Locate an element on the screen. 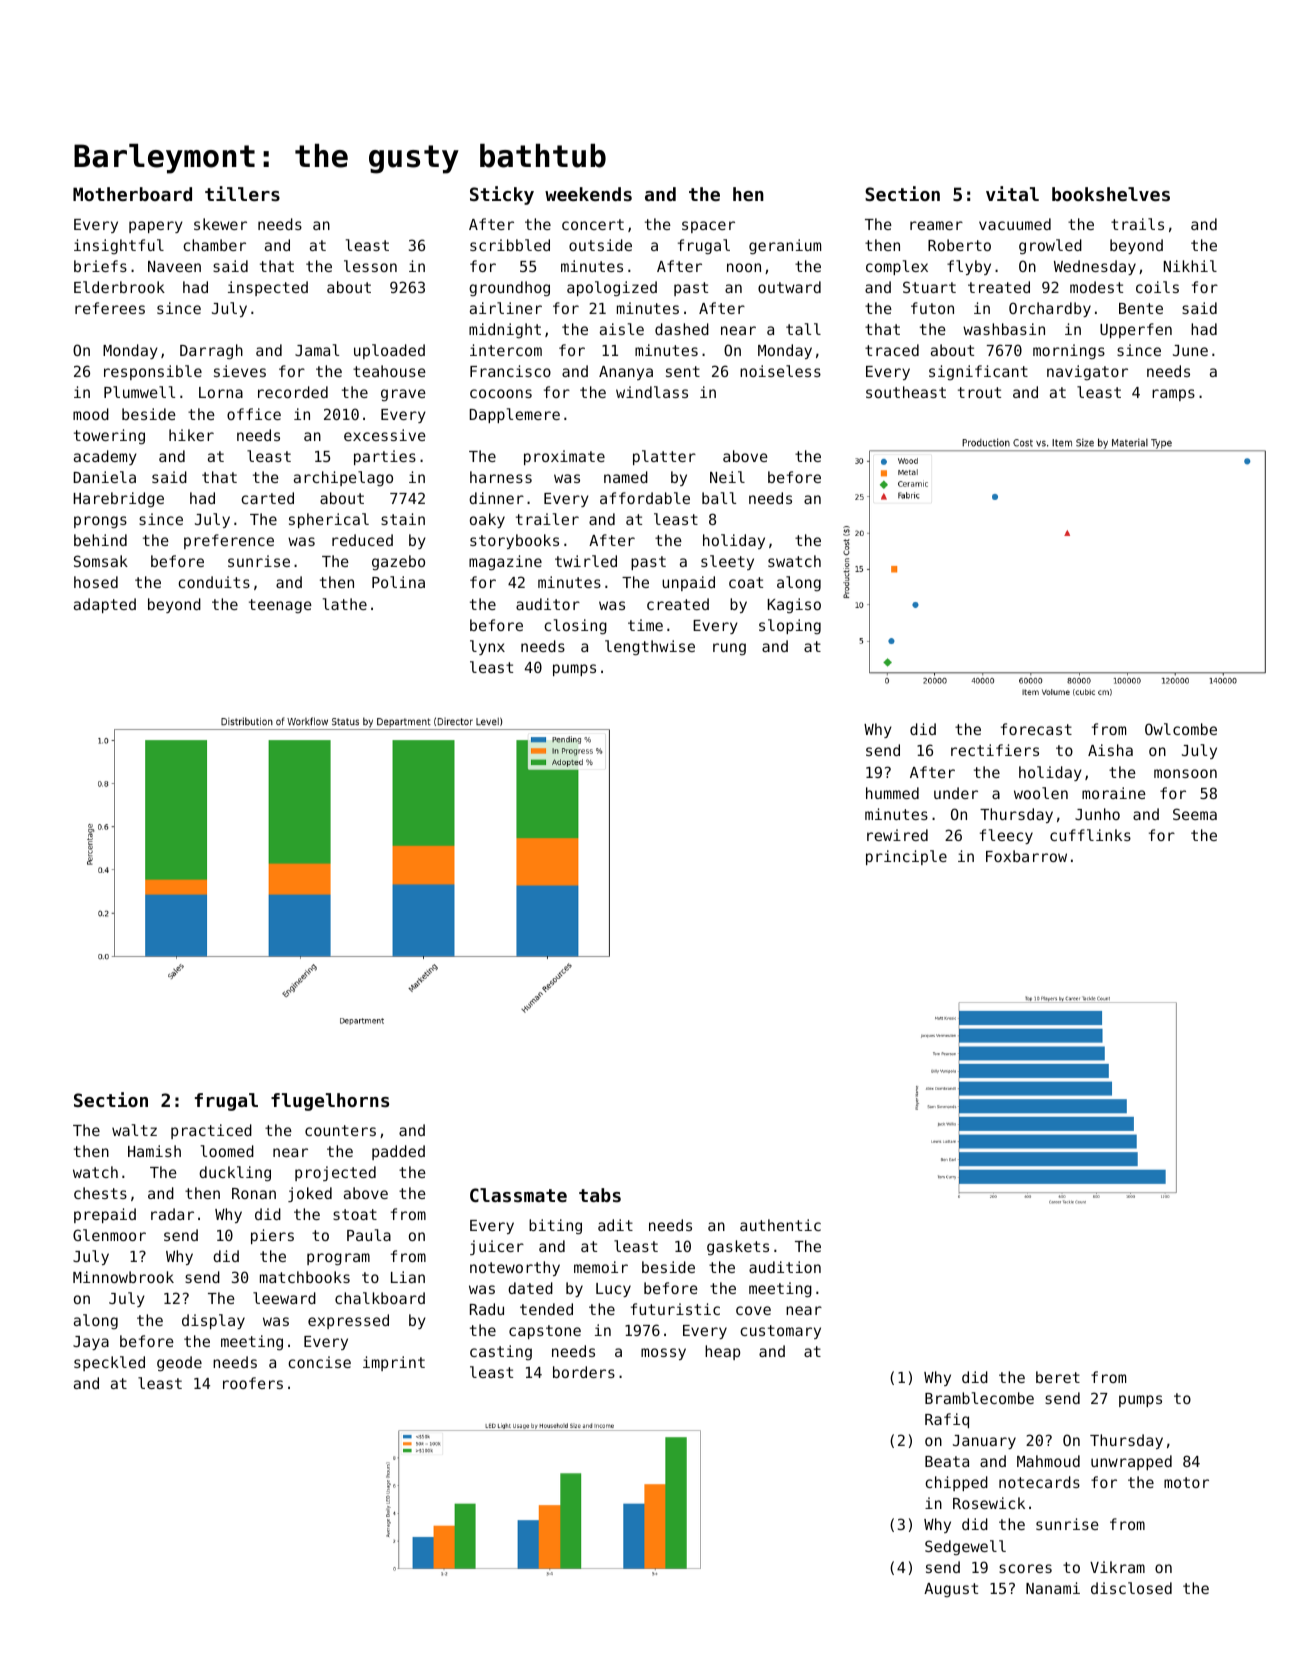 This screenshot has height=1671, width=1291. motor is located at coordinates (1186, 1482).
